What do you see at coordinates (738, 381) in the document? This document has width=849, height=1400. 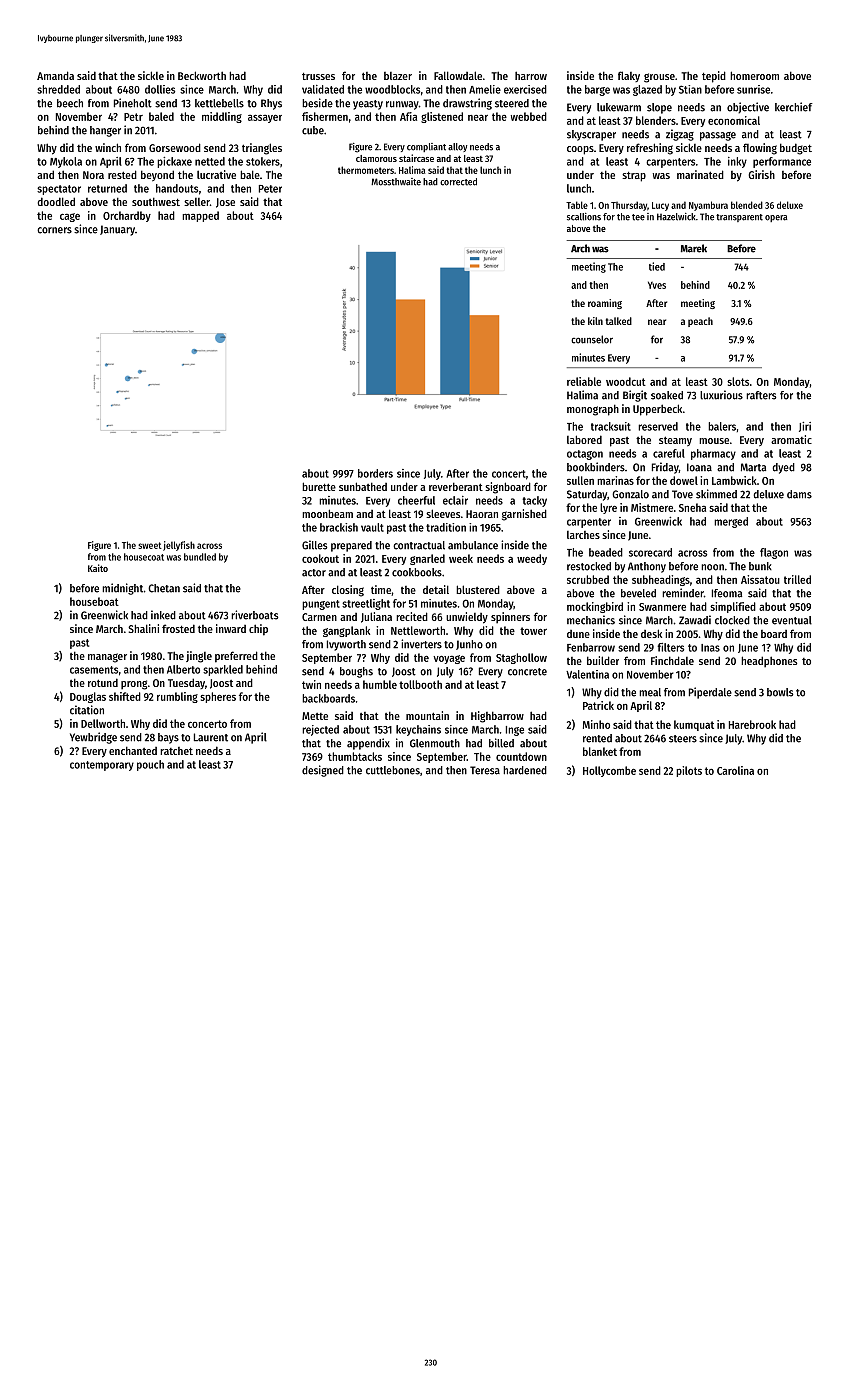 I see `slots` at bounding box center [738, 381].
